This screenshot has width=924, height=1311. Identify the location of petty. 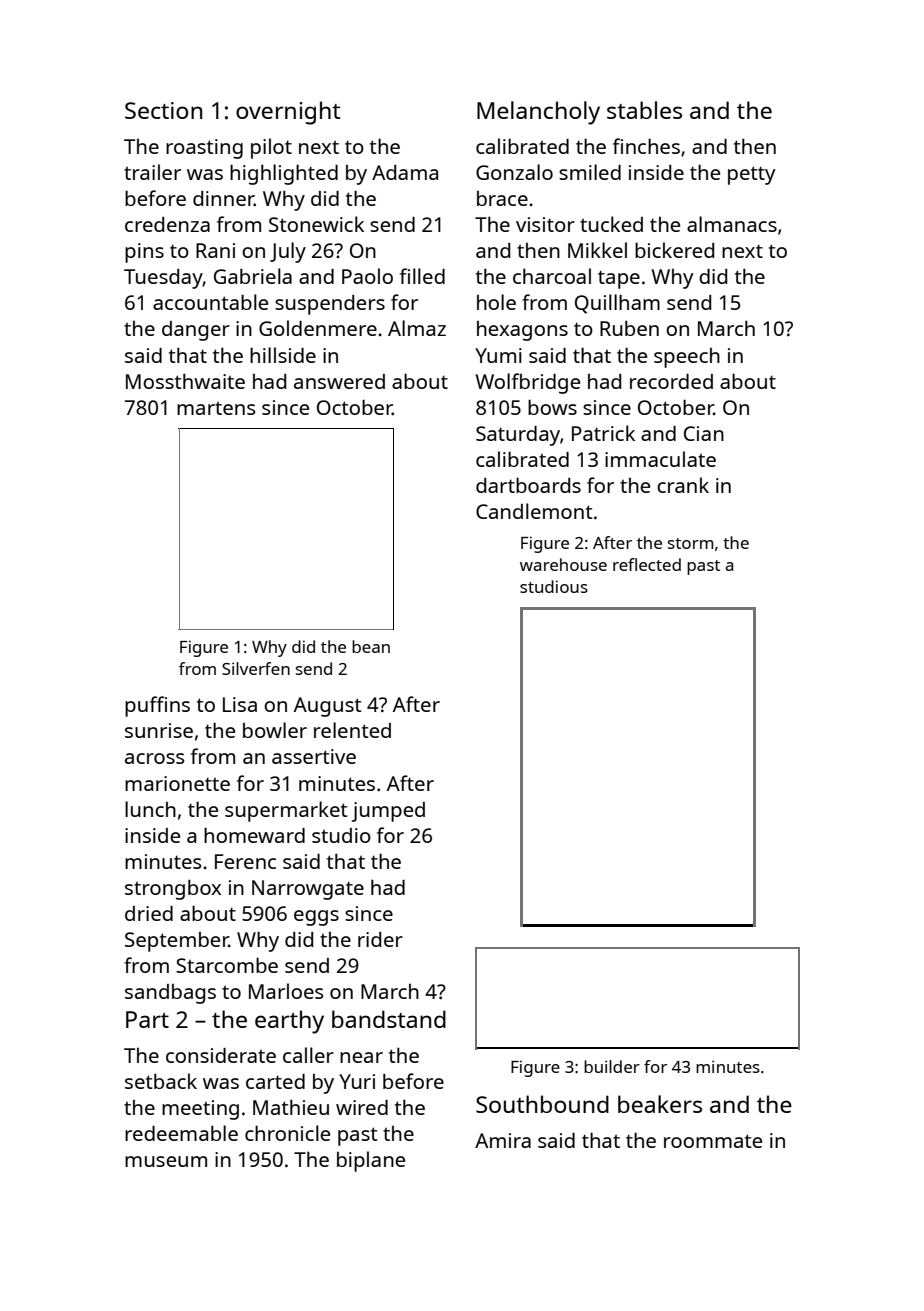
(752, 175).
